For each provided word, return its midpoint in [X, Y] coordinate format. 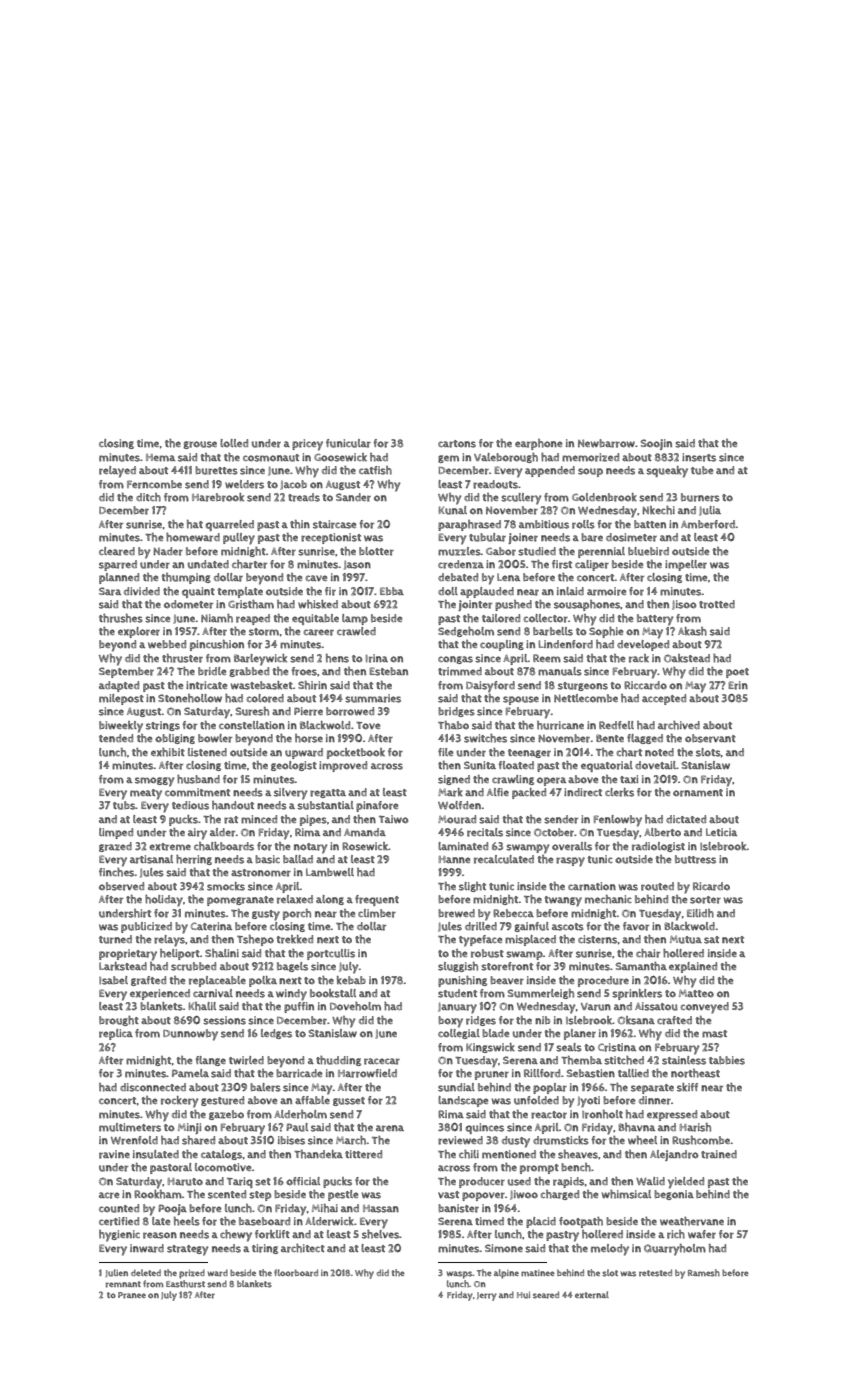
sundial [456, 1087]
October [554, 832]
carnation [592, 886]
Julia [710, 511]
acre [109, 1195]
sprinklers [637, 994]
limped [116, 833]
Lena [508, 577]
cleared [117, 551]
